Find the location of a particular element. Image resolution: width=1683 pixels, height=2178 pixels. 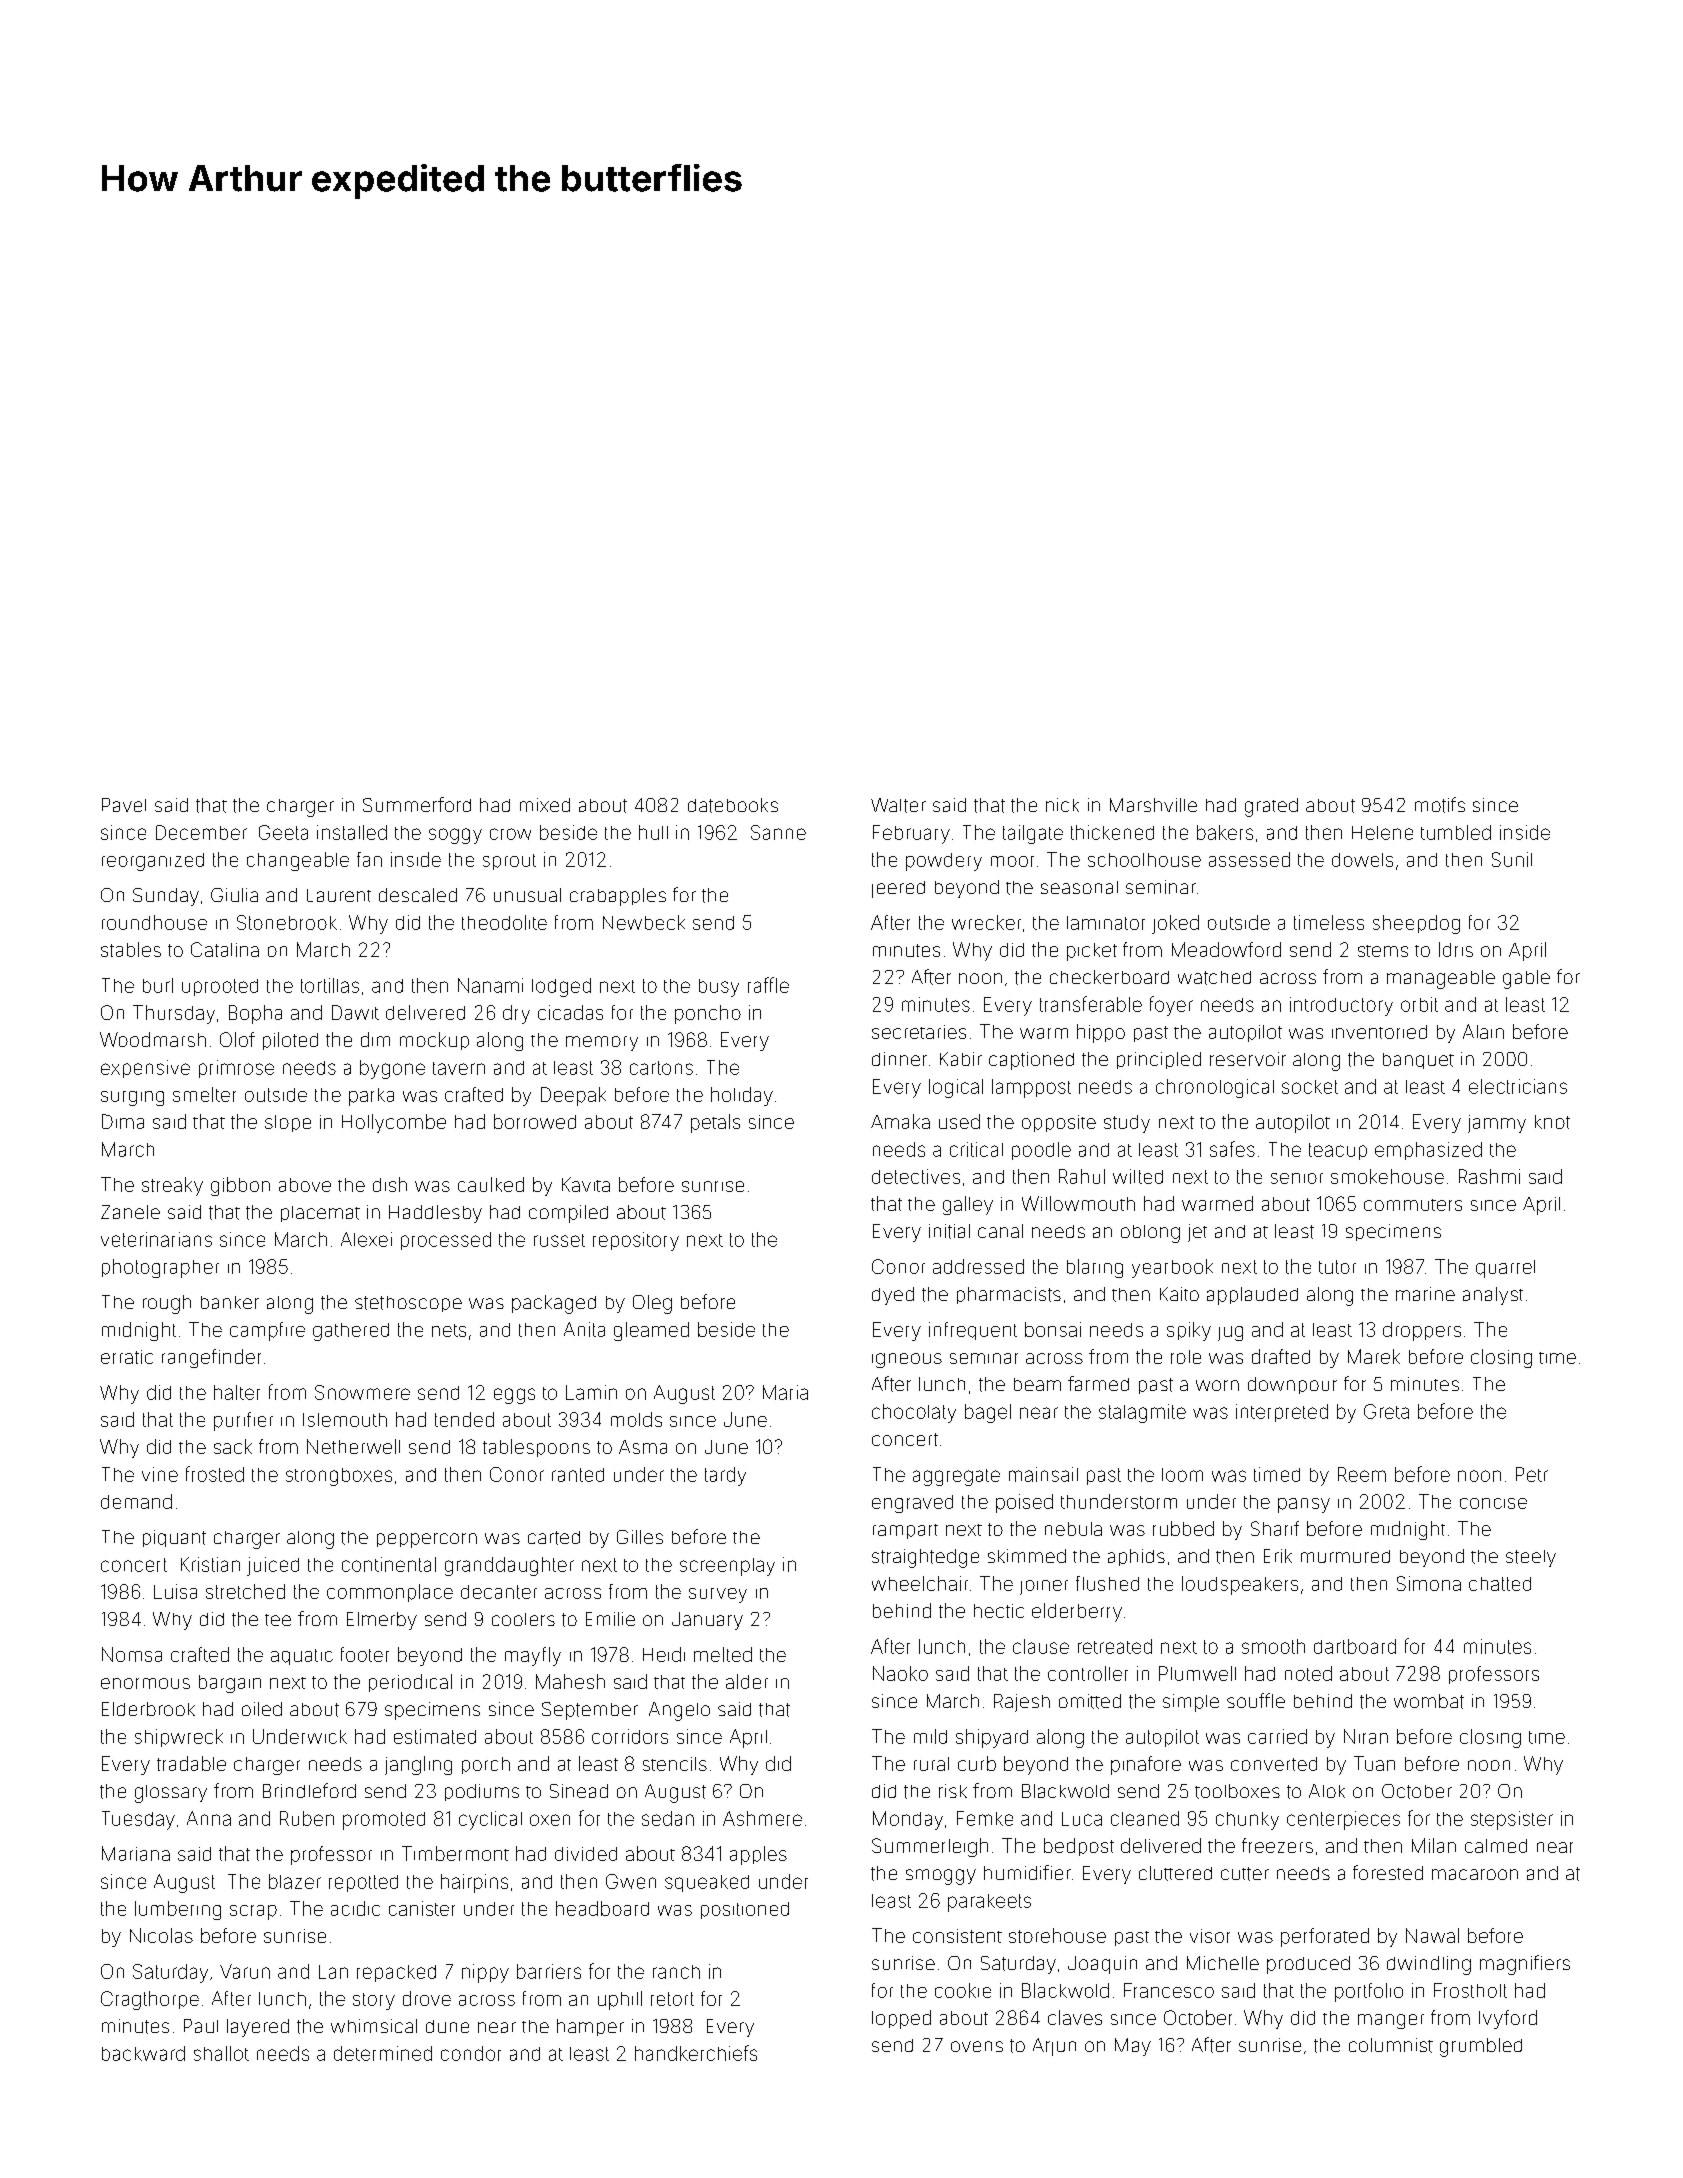

glossary is located at coordinates (171, 1794).
